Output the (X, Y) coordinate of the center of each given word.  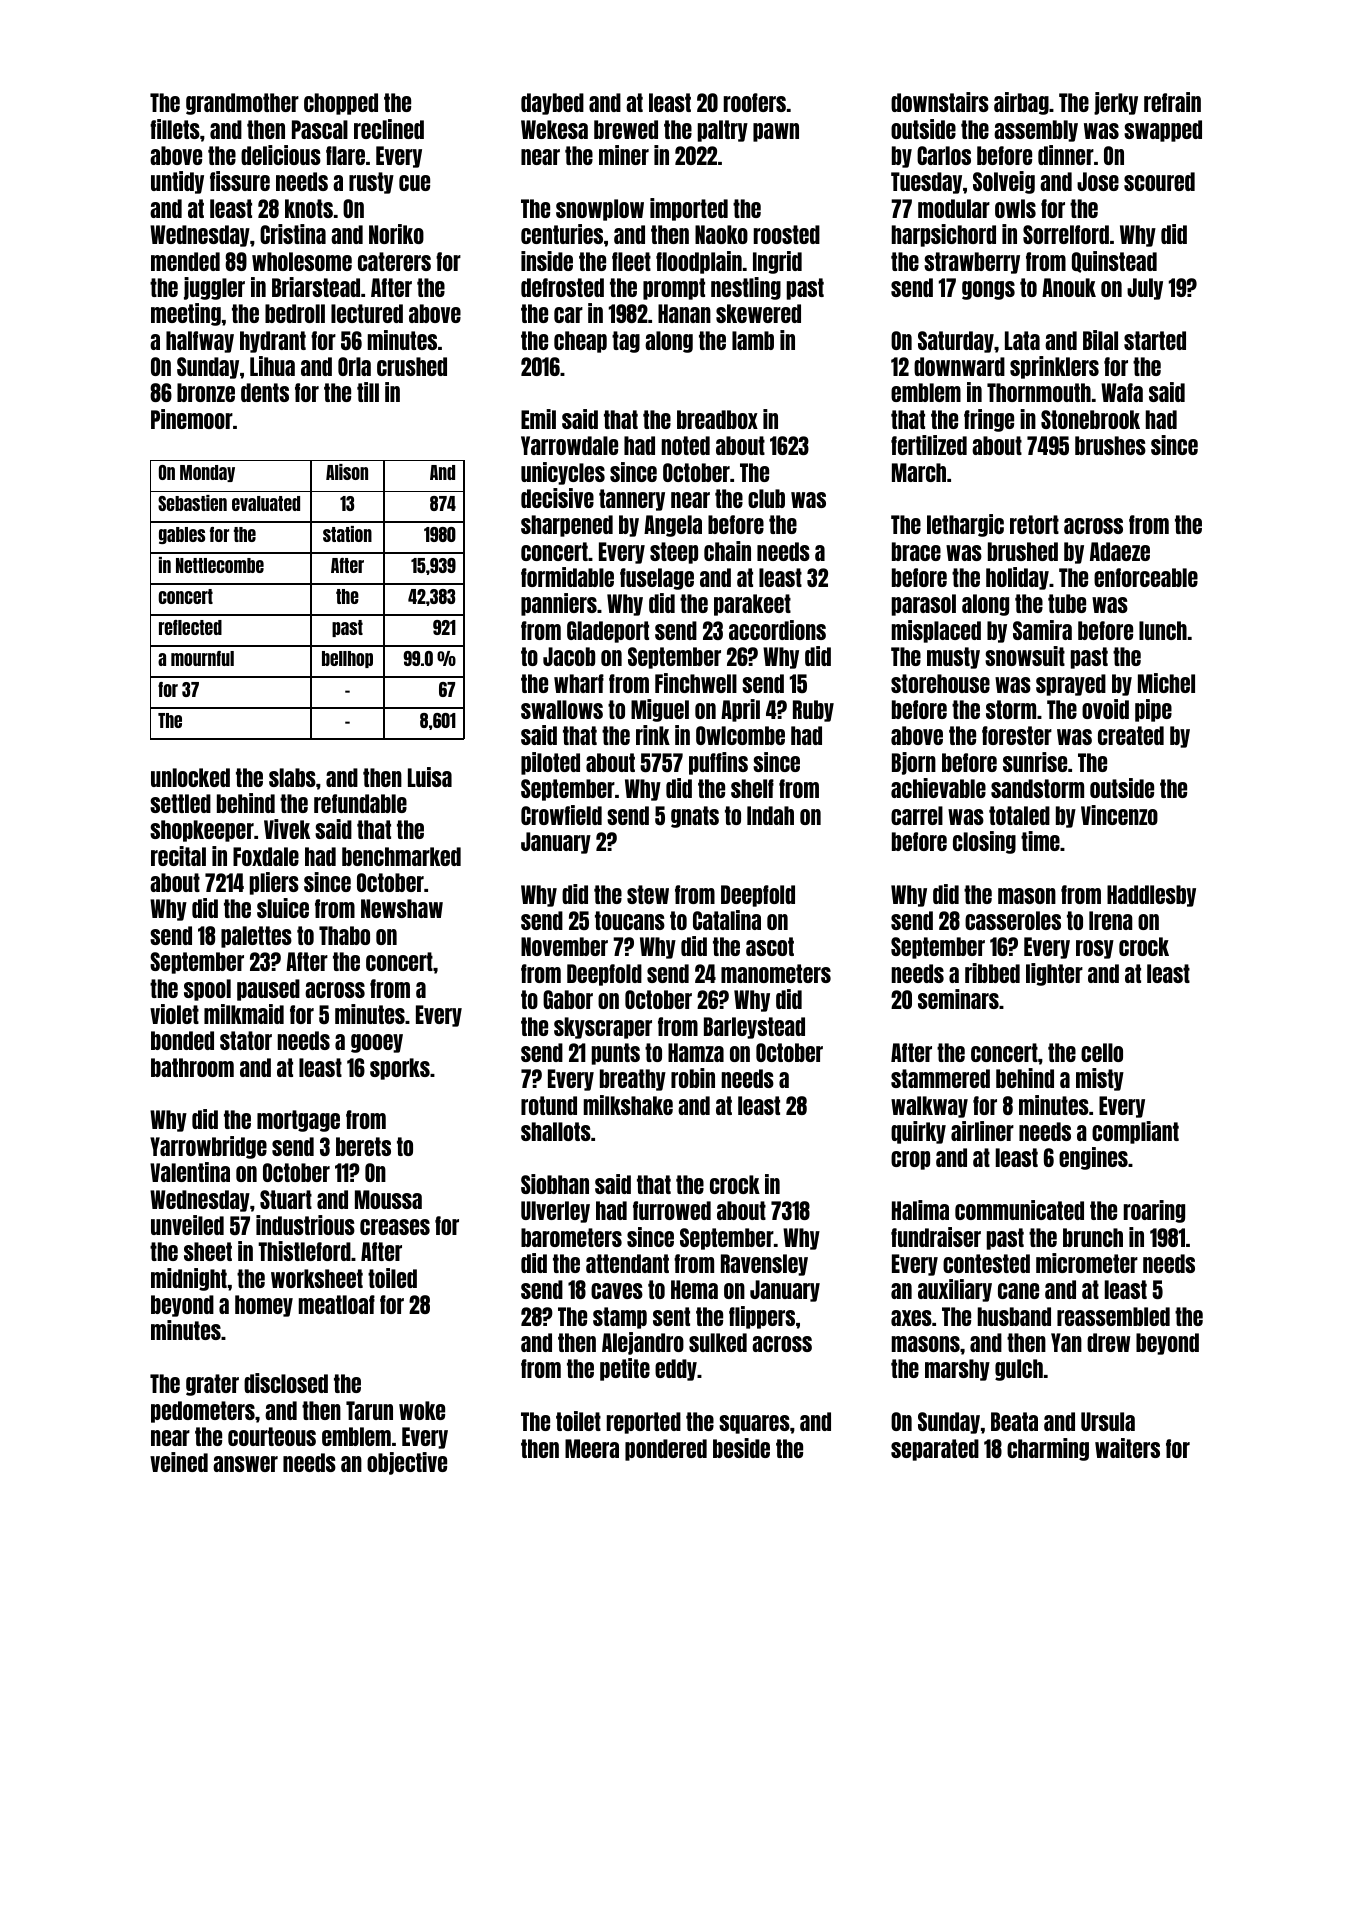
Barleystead (754, 1028)
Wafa (1122, 392)
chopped (341, 104)
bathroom (192, 1067)
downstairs (940, 102)
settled (180, 803)
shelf (752, 788)
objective (407, 1463)
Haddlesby (1151, 896)
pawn (776, 132)
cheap (580, 342)
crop (910, 1160)
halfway (200, 342)
